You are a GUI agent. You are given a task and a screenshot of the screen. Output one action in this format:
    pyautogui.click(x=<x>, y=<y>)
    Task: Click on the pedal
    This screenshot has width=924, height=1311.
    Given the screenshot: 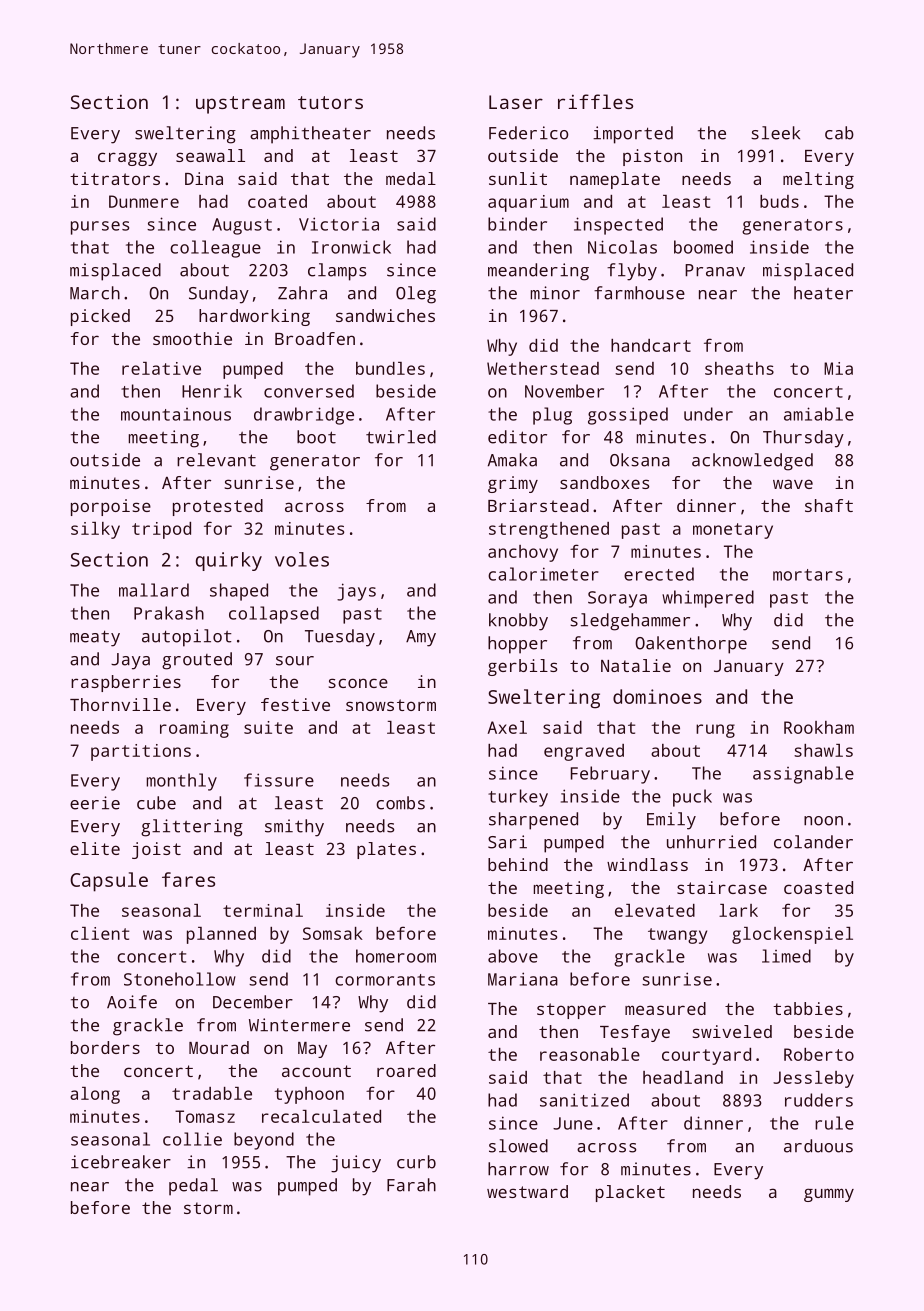 What is the action you would take?
    pyautogui.click(x=193, y=1187)
